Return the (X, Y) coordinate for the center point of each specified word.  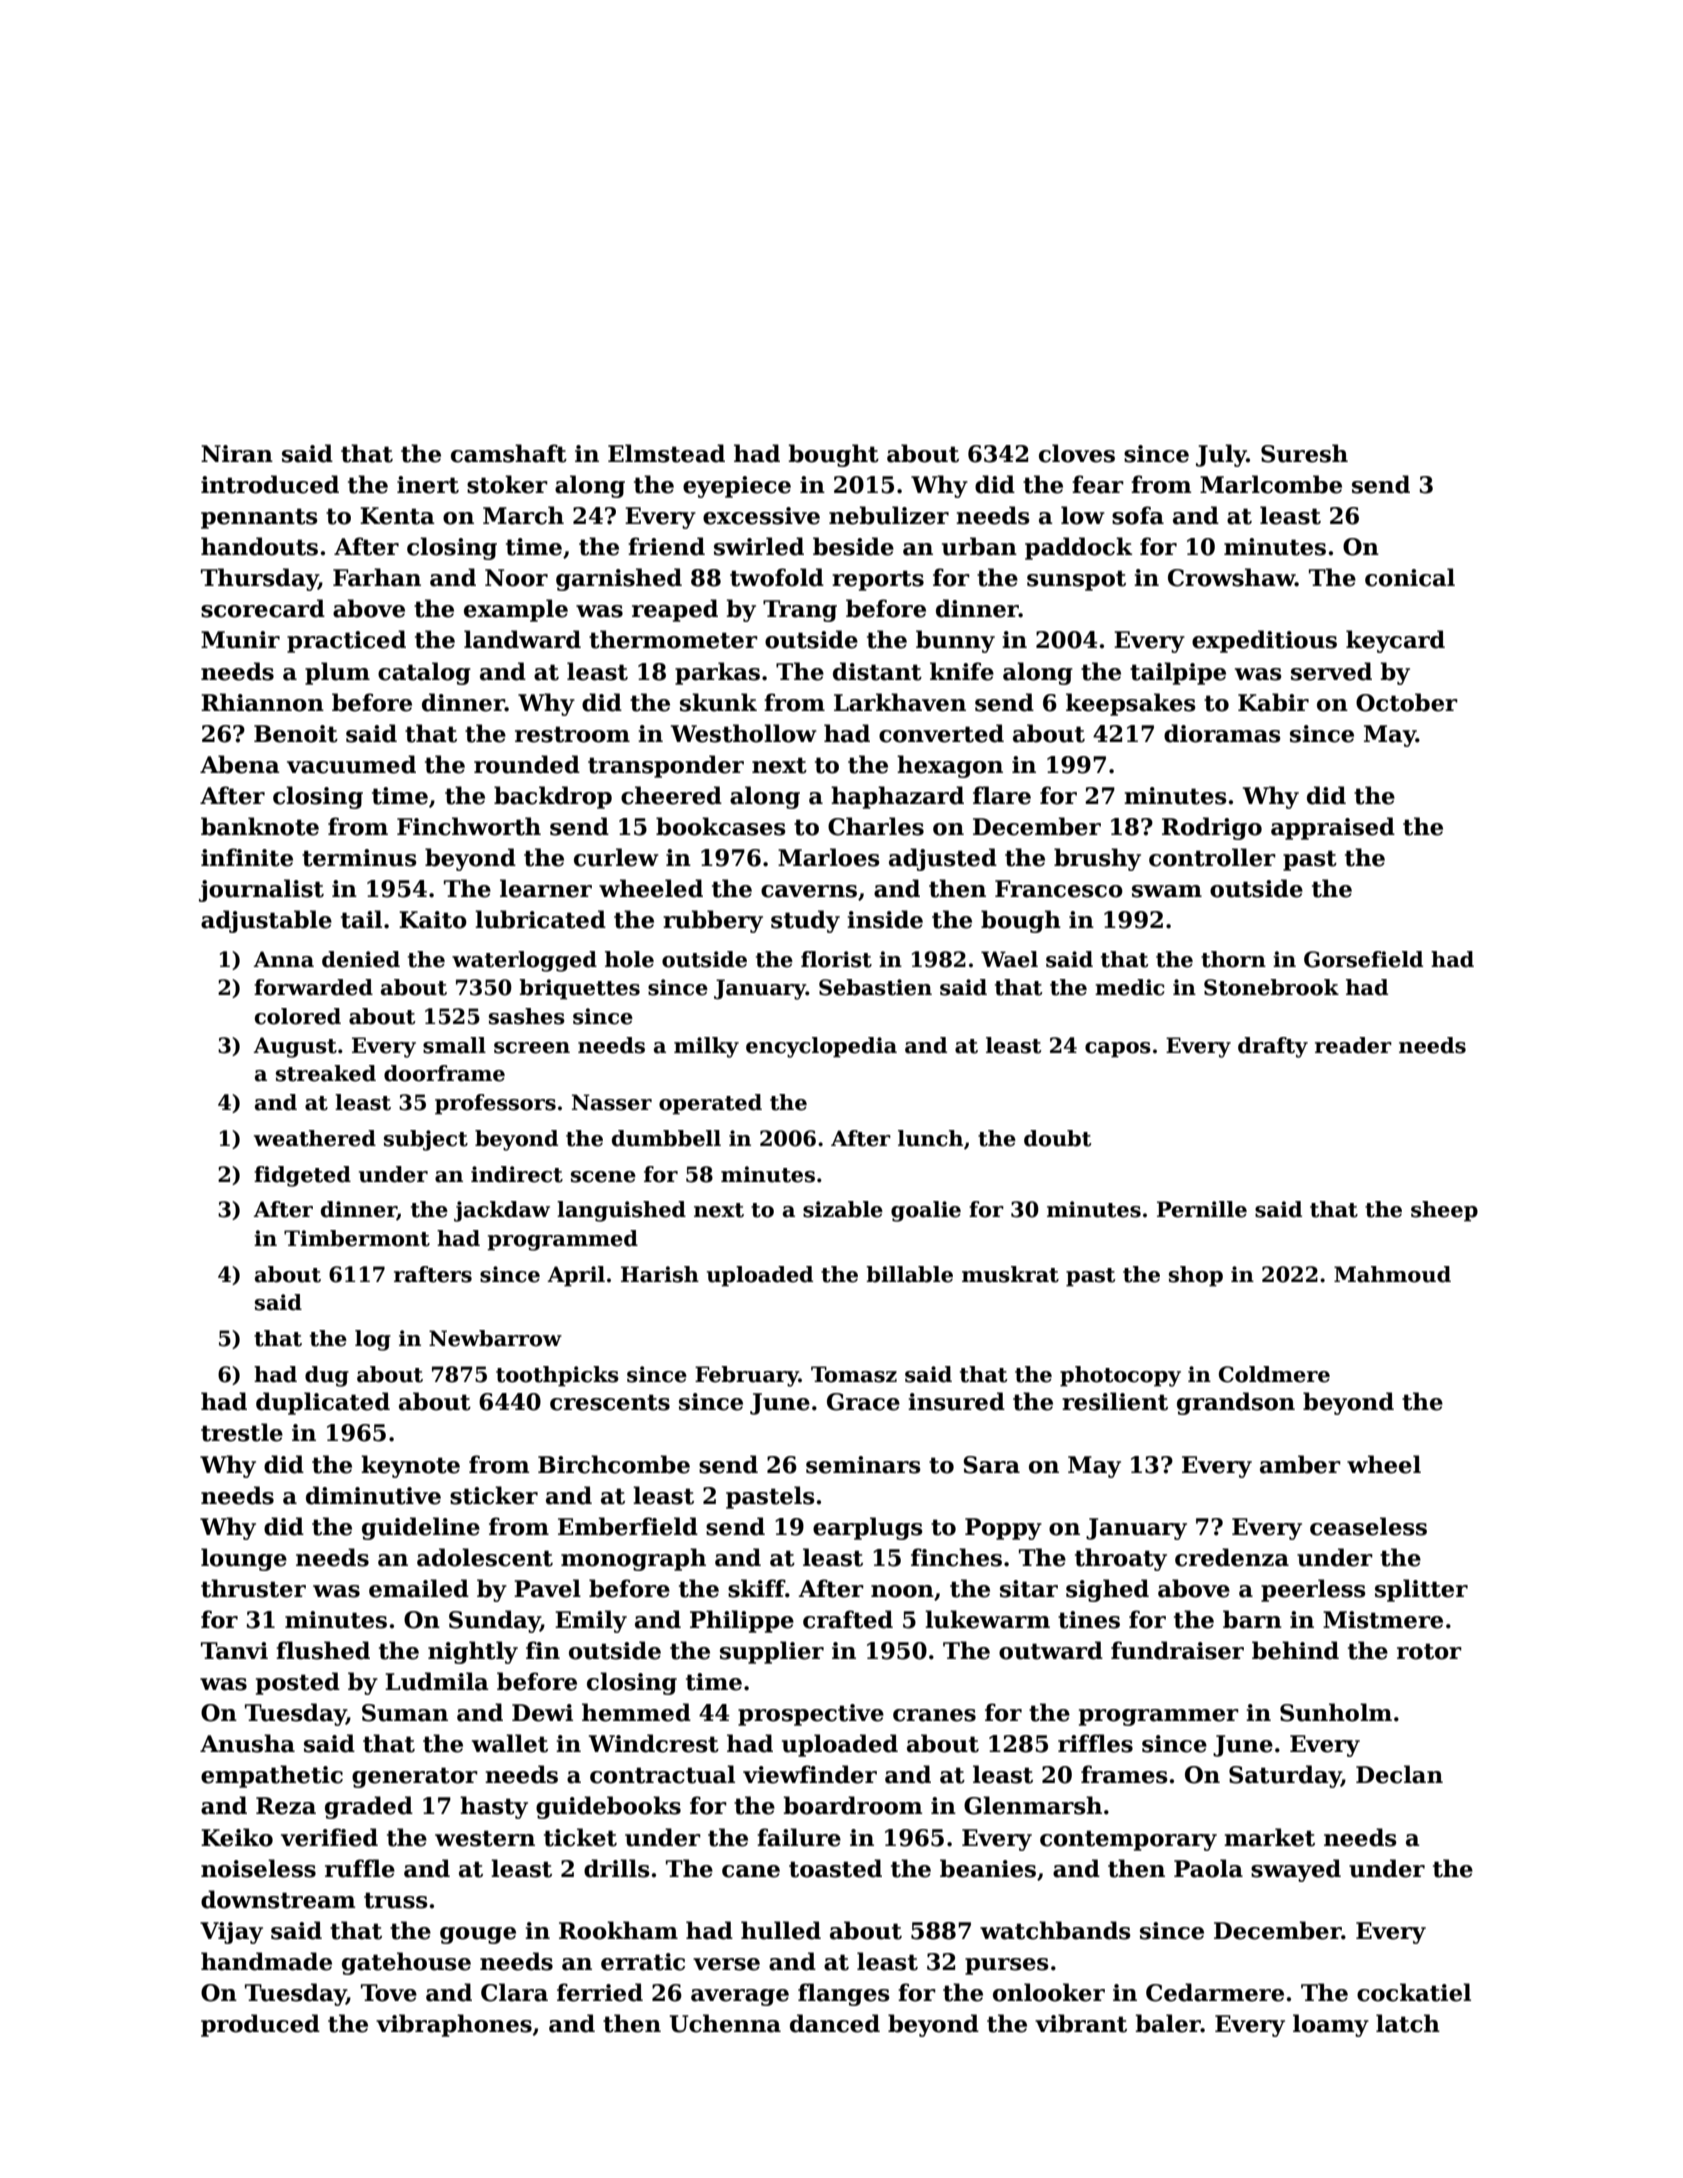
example (516, 610)
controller (1212, 857)
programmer (1159, 1717)
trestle (242, 1432)
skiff (756, 1588)
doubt (1057, 1138)
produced (260, 2025)
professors (495, 1104)
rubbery (713, 921)
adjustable (266, 921)
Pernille (1202, 1209)
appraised (1333, 828)
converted (941, 733)
